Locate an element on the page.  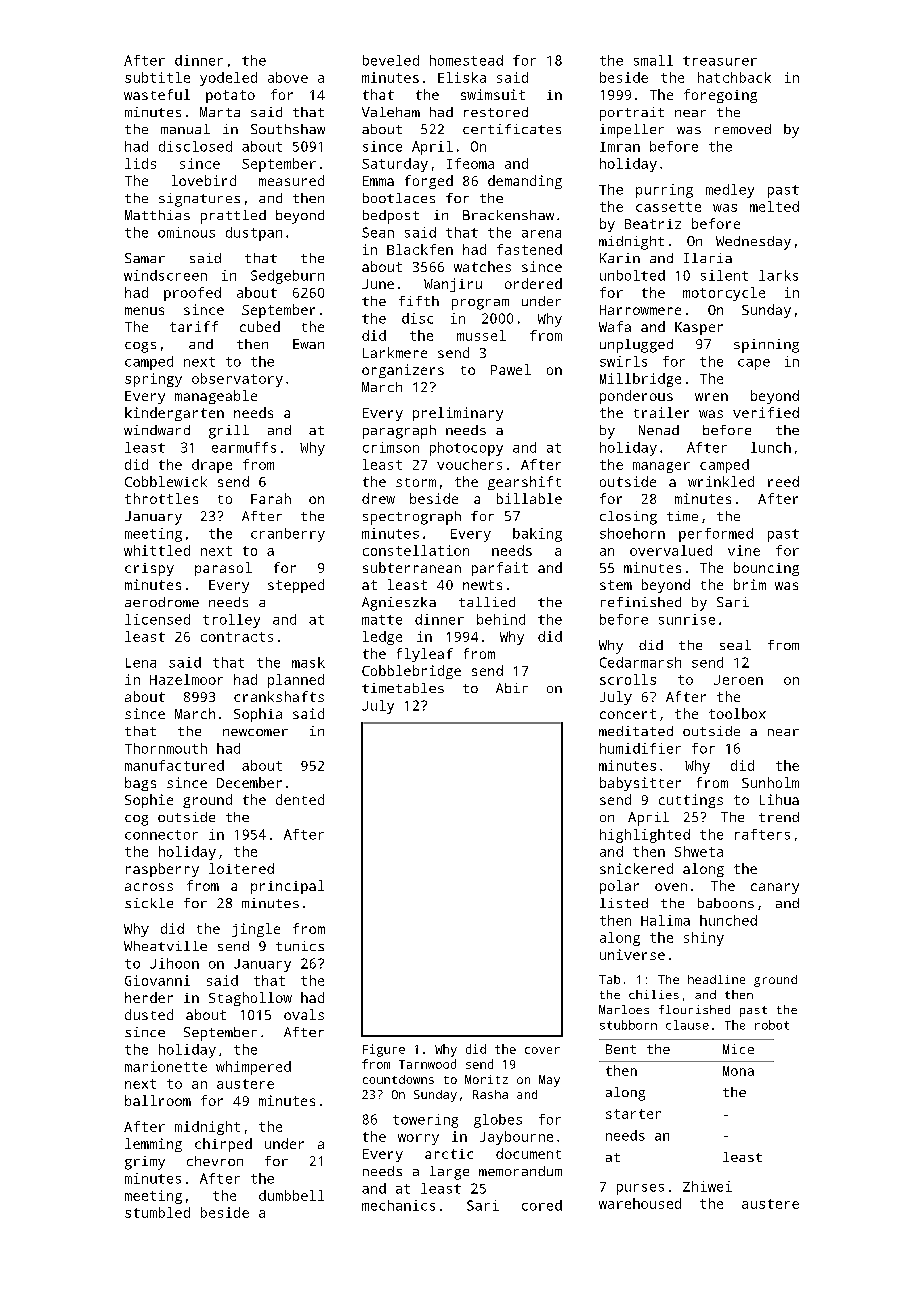
ballroom is located at coordinates (158, 1100).
